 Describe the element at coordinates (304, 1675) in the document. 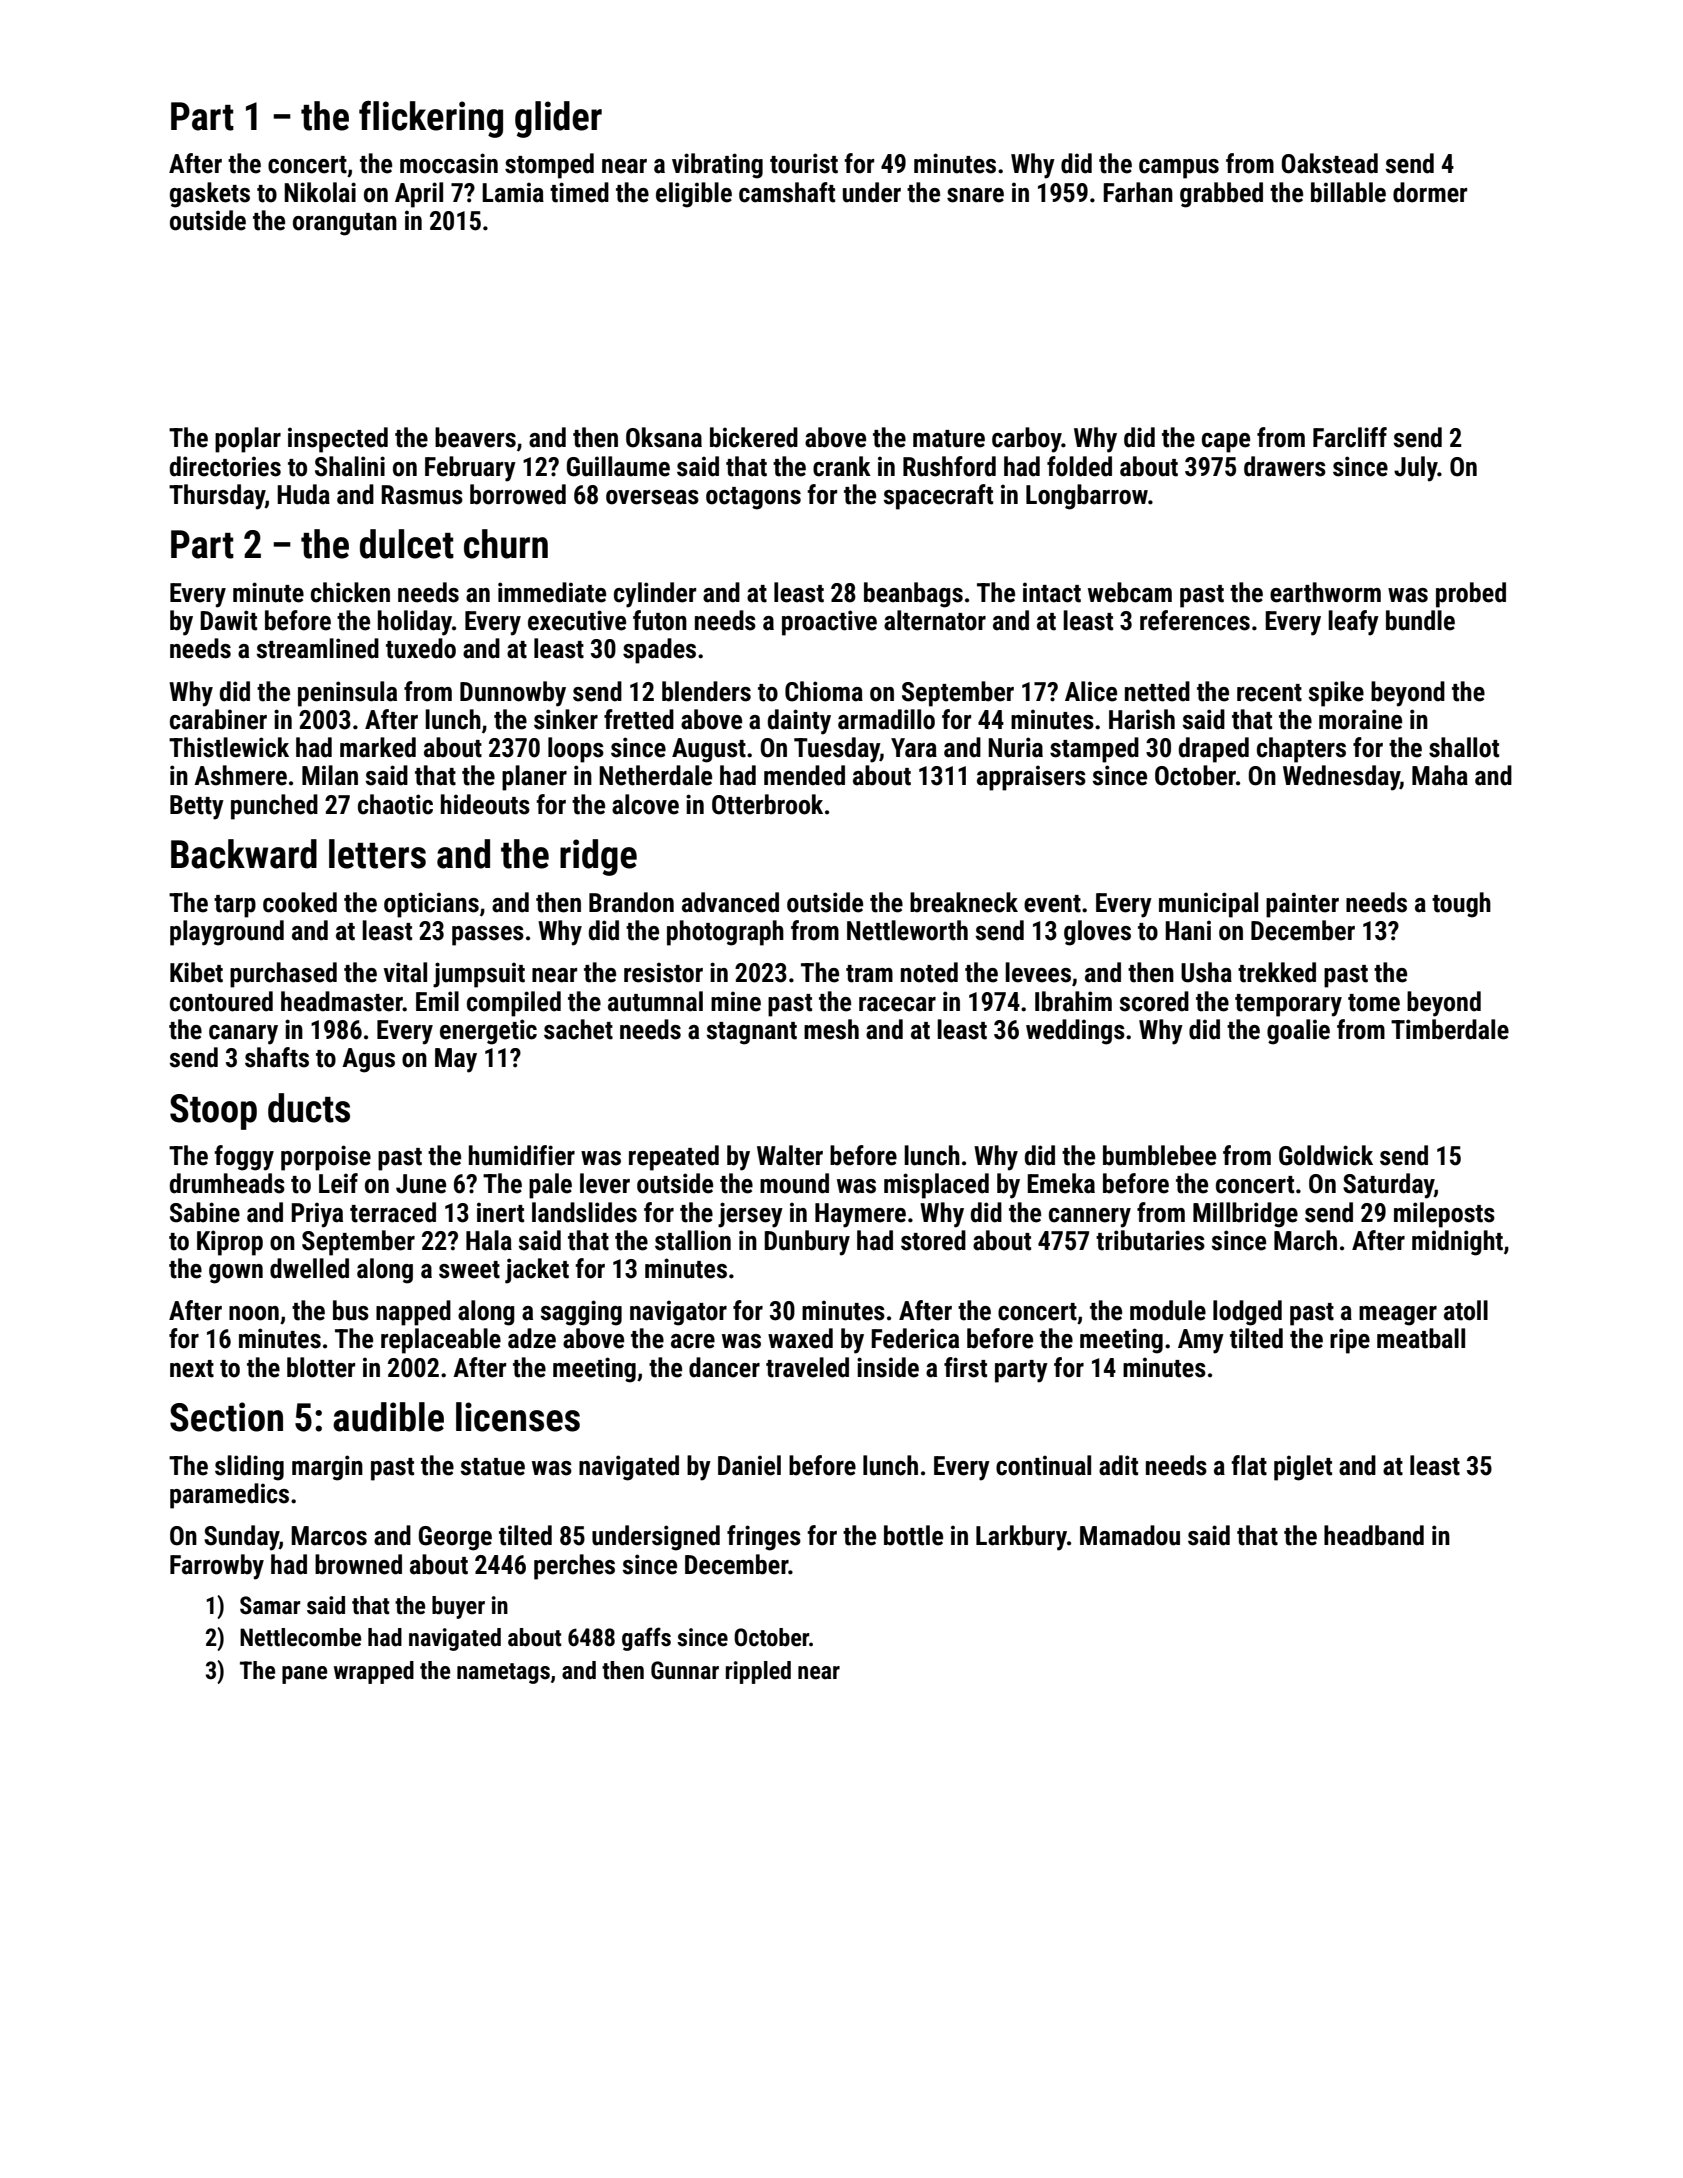

I see `pane` at that location.
